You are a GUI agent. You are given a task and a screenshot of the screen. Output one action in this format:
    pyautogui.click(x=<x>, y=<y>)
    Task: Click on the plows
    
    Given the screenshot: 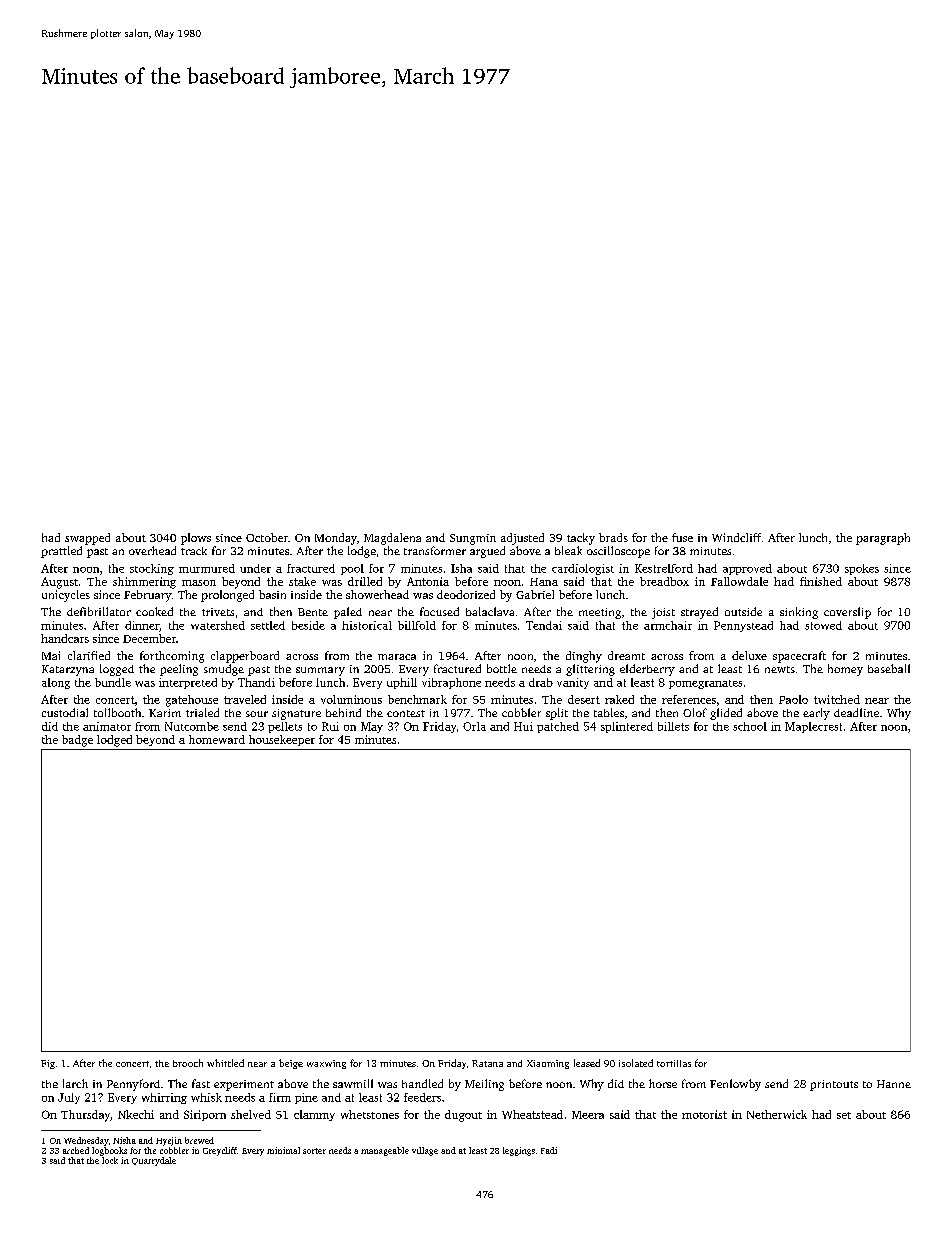 What is the action you would take?
    pyautogui.click(x=196, y=539)
